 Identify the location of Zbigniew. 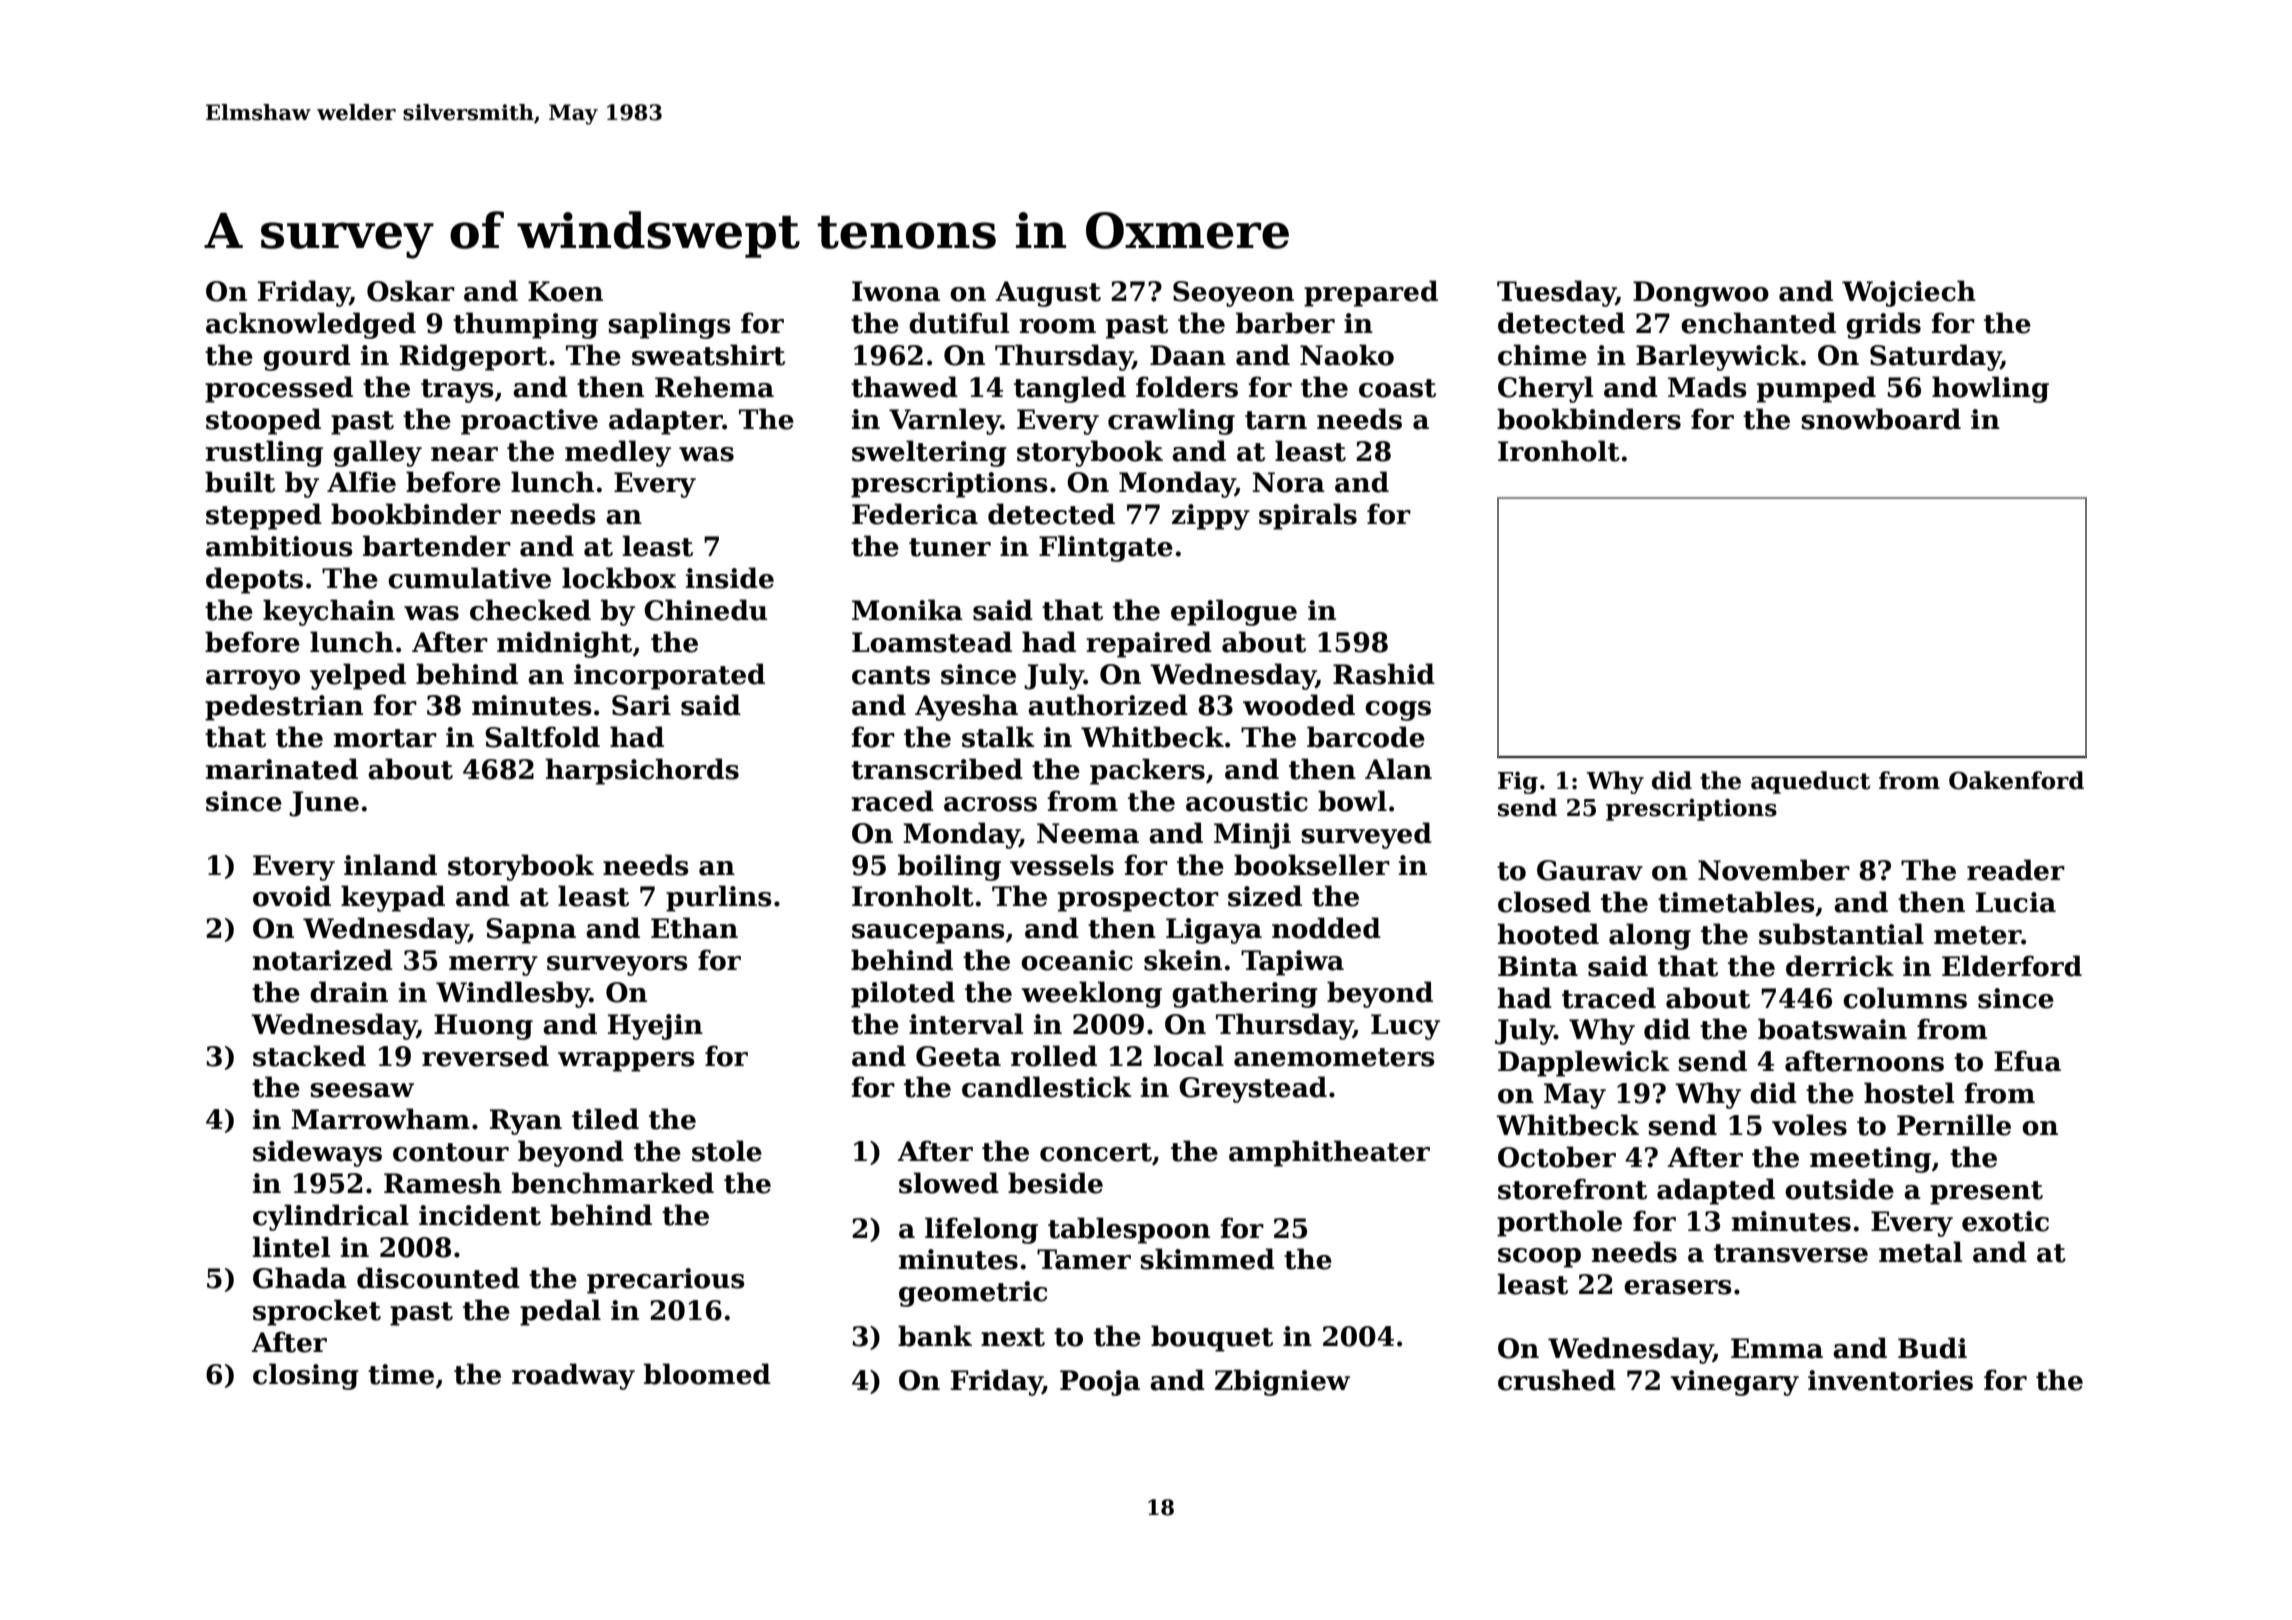
(1282, 1382).
